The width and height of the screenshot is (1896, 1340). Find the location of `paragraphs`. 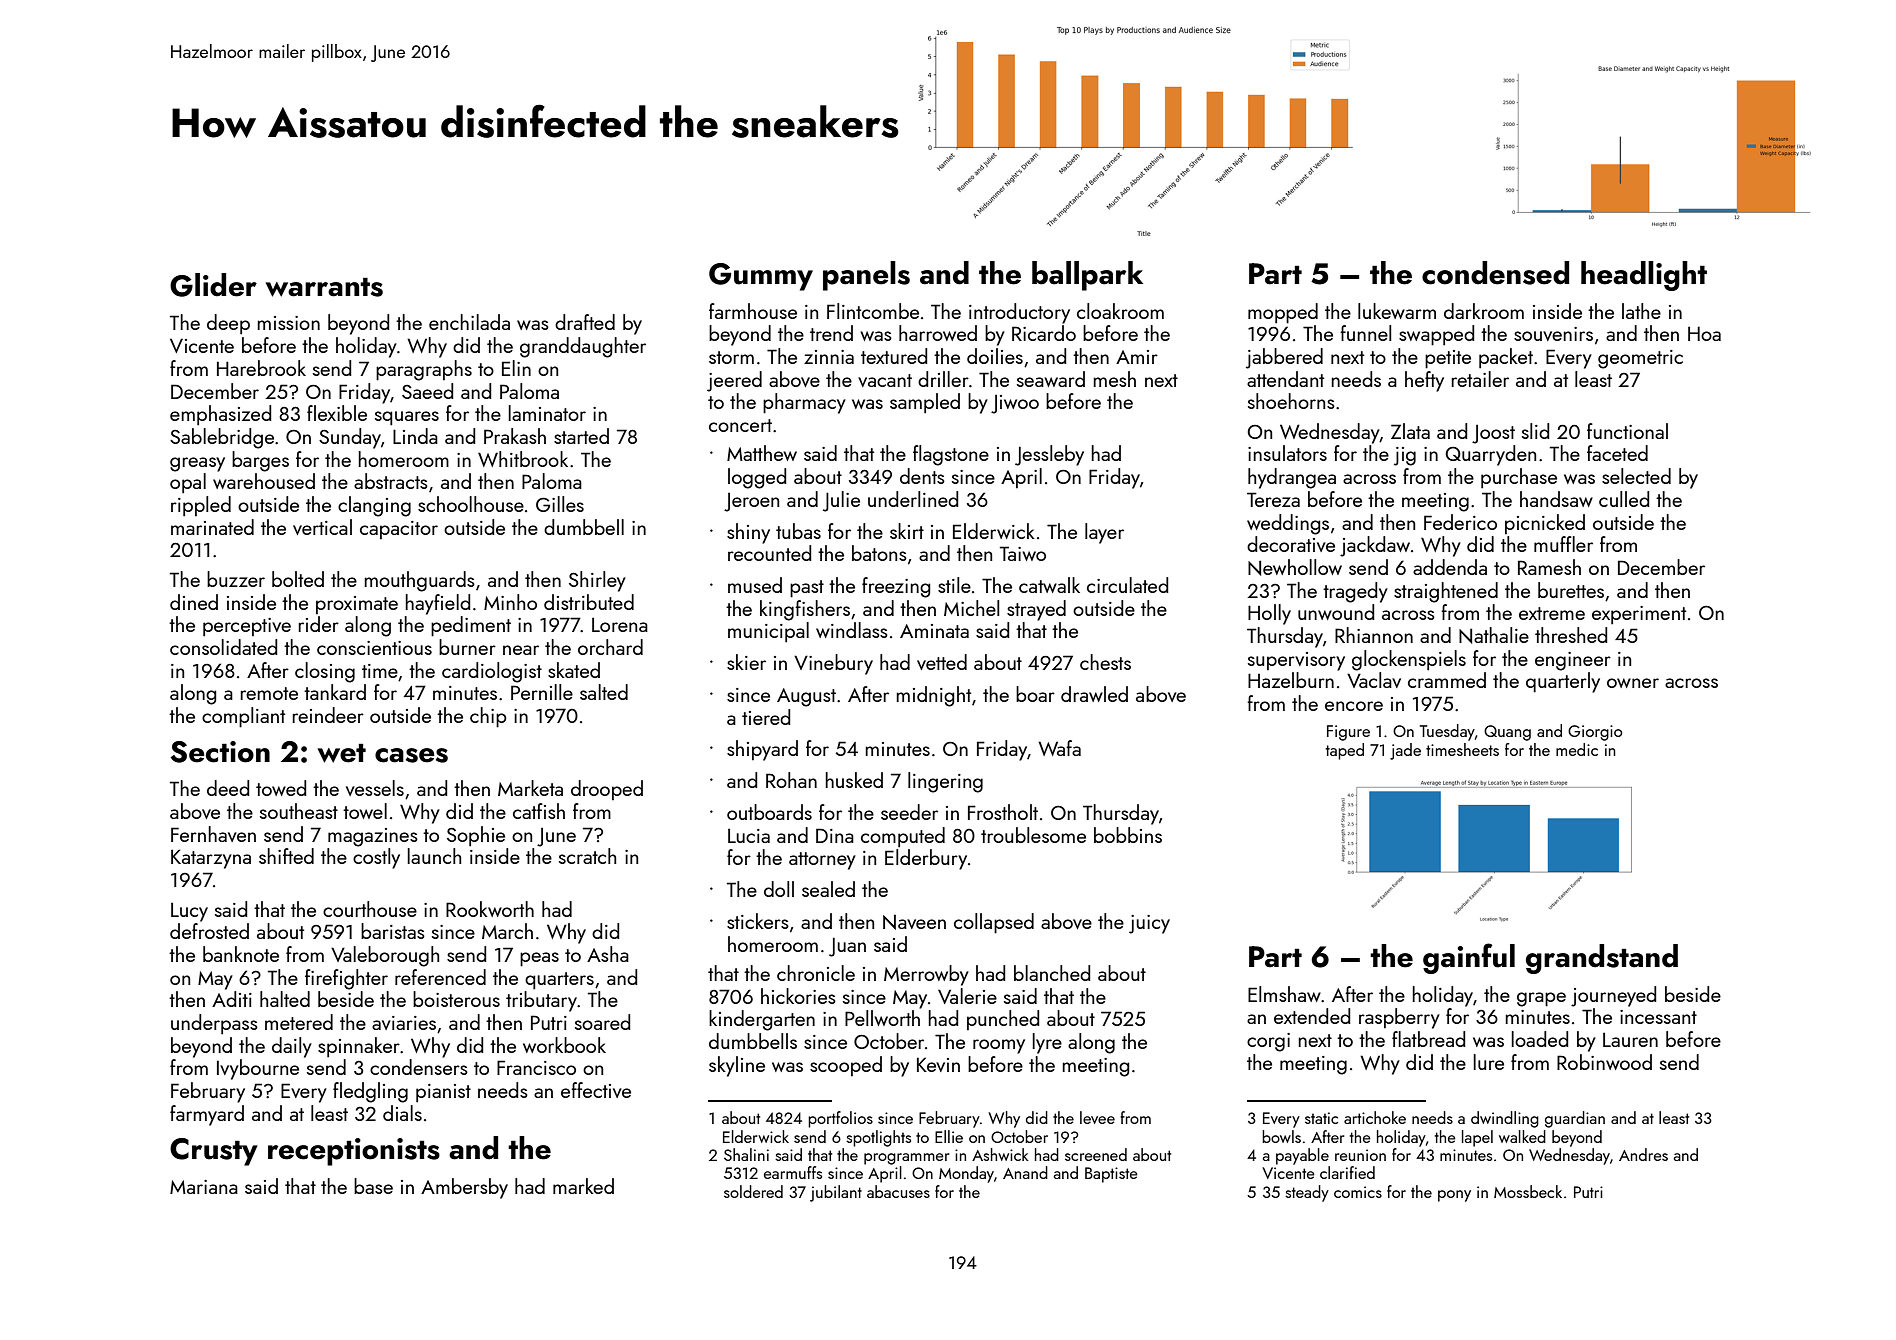

paragraphs is located at coordinates (424, 370).
